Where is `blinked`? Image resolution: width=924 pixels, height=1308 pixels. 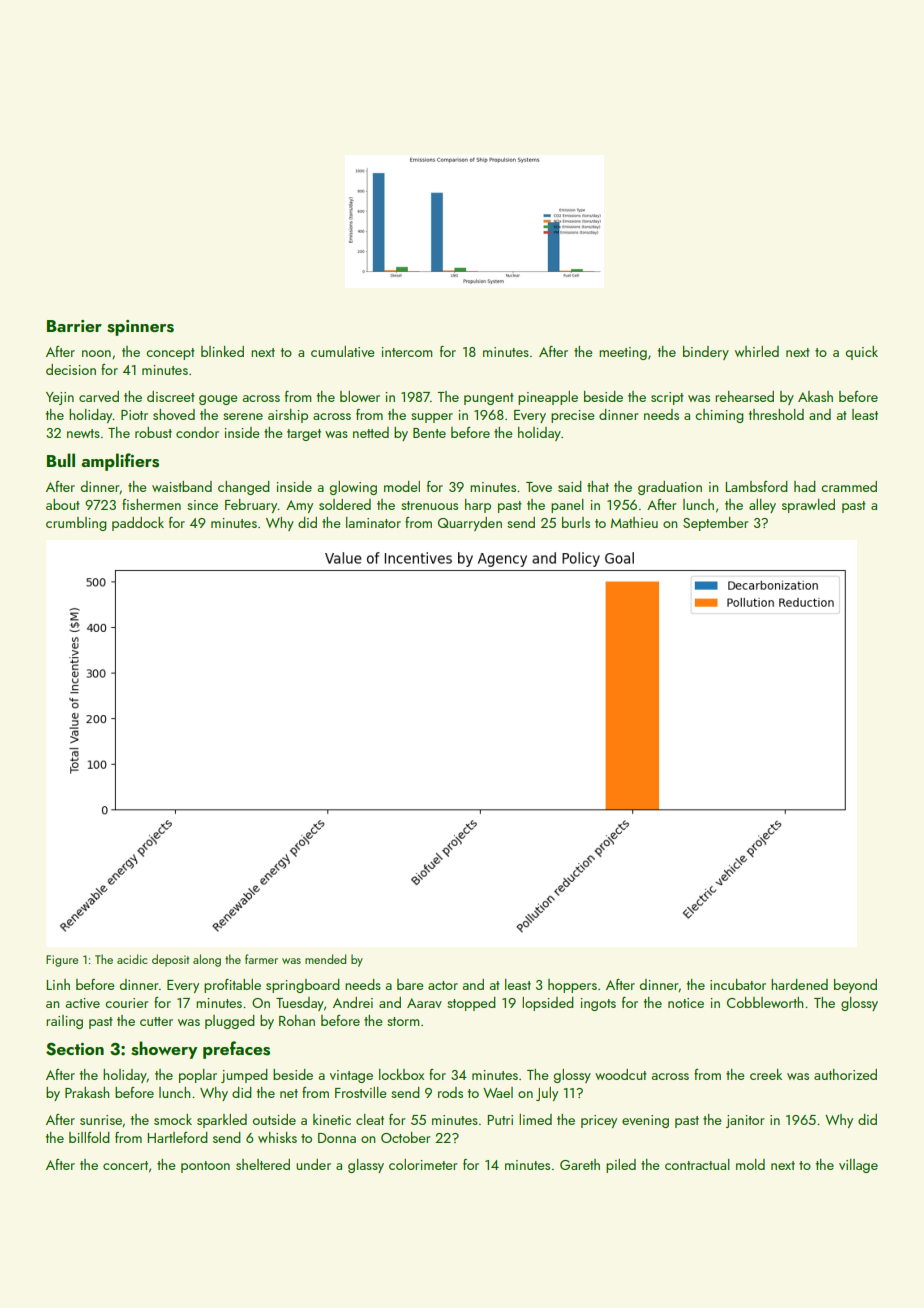 blinked is located at coordinates (222, 351).
